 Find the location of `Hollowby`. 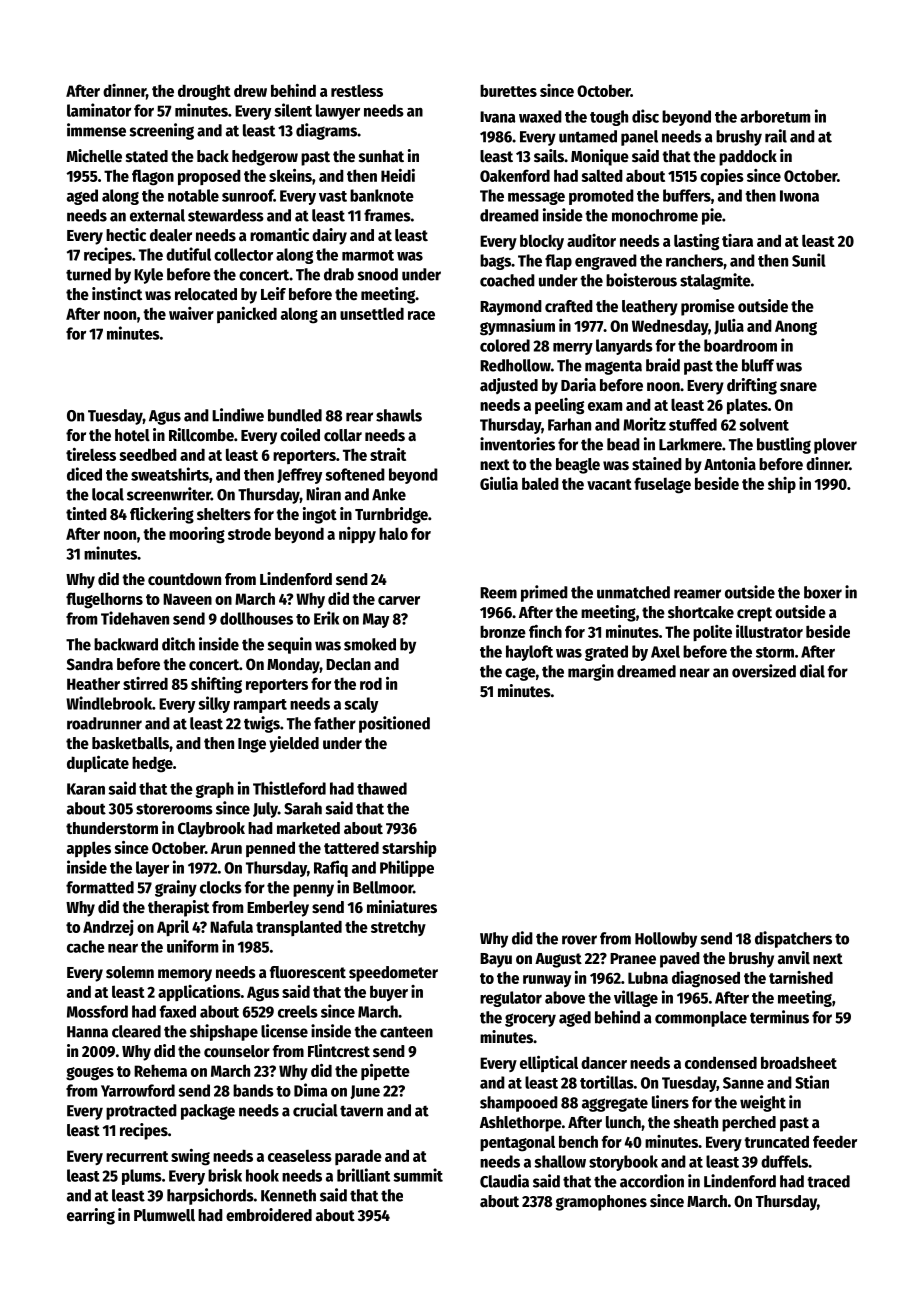

Hollowby is located at coordinates (666, 940).
